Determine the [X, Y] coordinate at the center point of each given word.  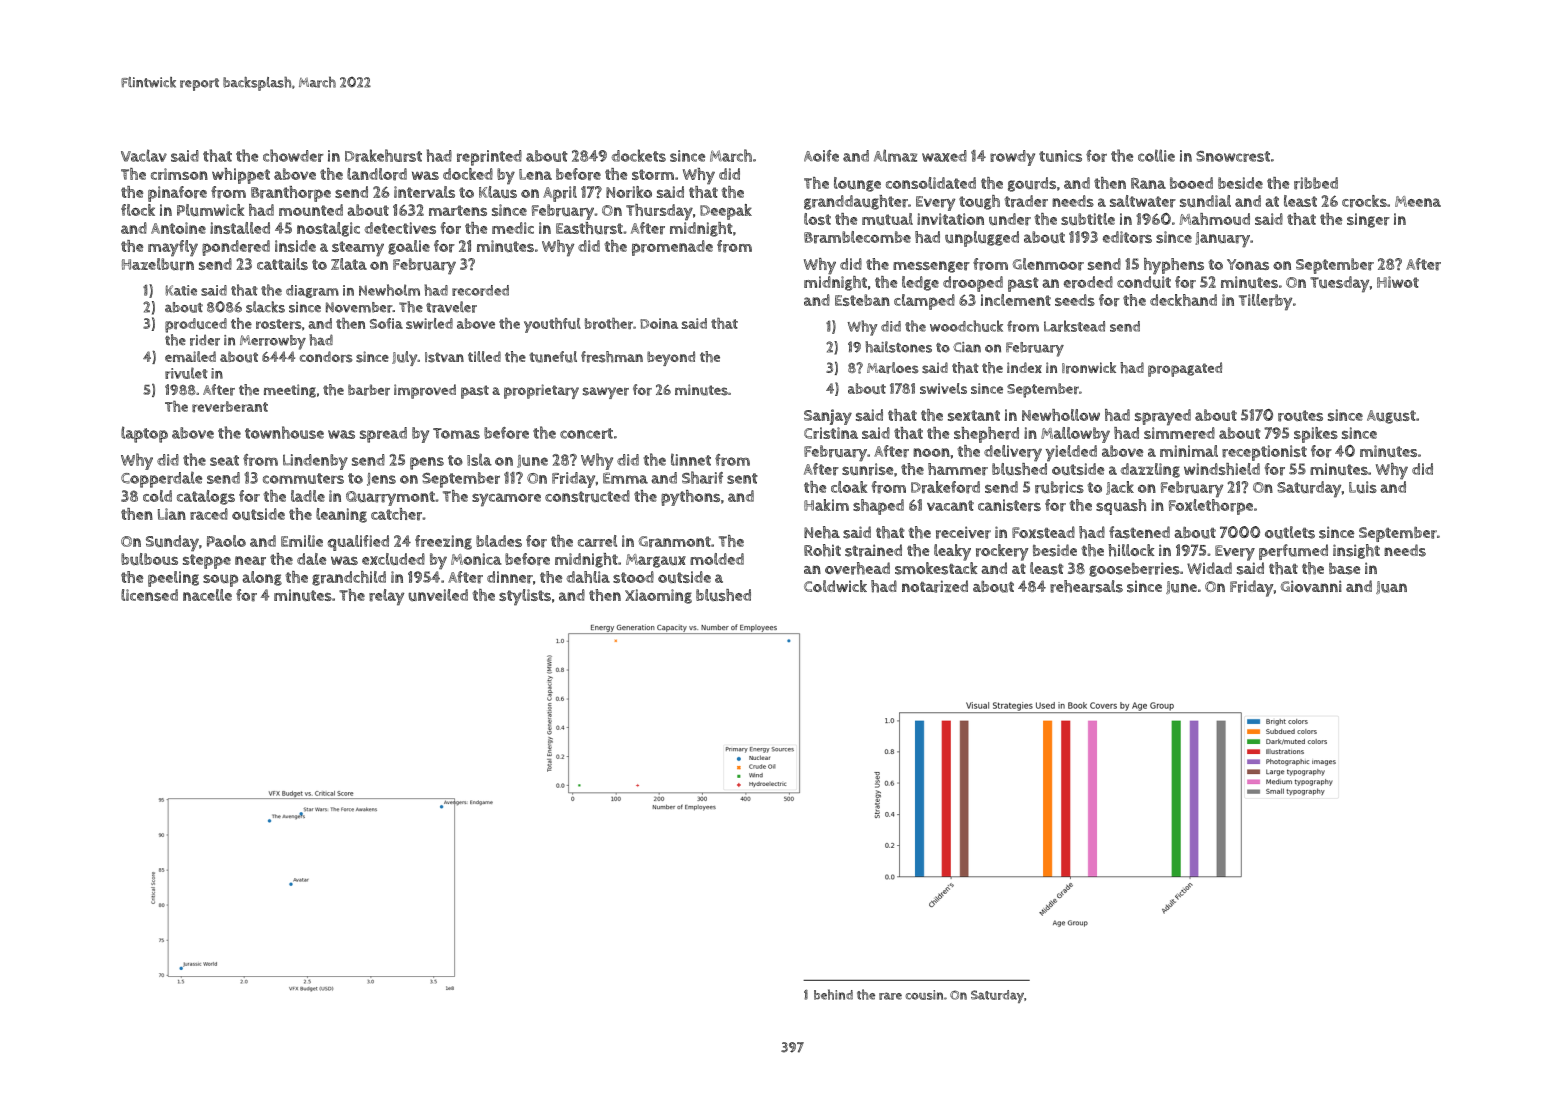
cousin [924, 995]
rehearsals [1086, 586]
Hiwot [1398, 282]
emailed [190, 356]
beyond [671, 358]
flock [138, 210]
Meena [1418, 201]
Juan [1391, 587]
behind [833, 994]
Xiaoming [658, 596]
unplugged [982, 239]
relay [386, 597]
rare [890, 996]
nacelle [207, 595]
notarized [935, 586]
